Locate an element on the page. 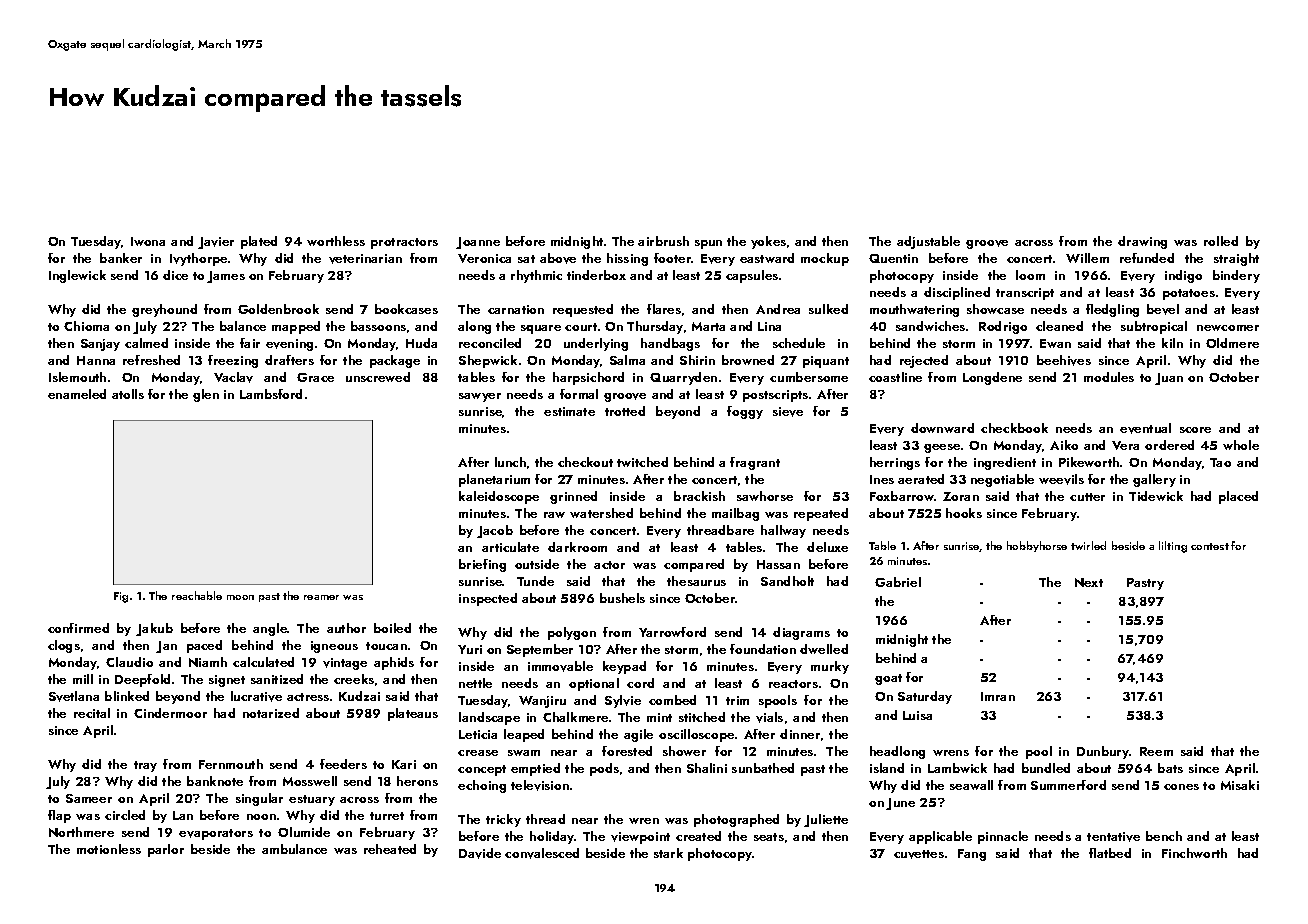 The image size is (1308, 924). cutter is located at coordinates (1087, 497).
